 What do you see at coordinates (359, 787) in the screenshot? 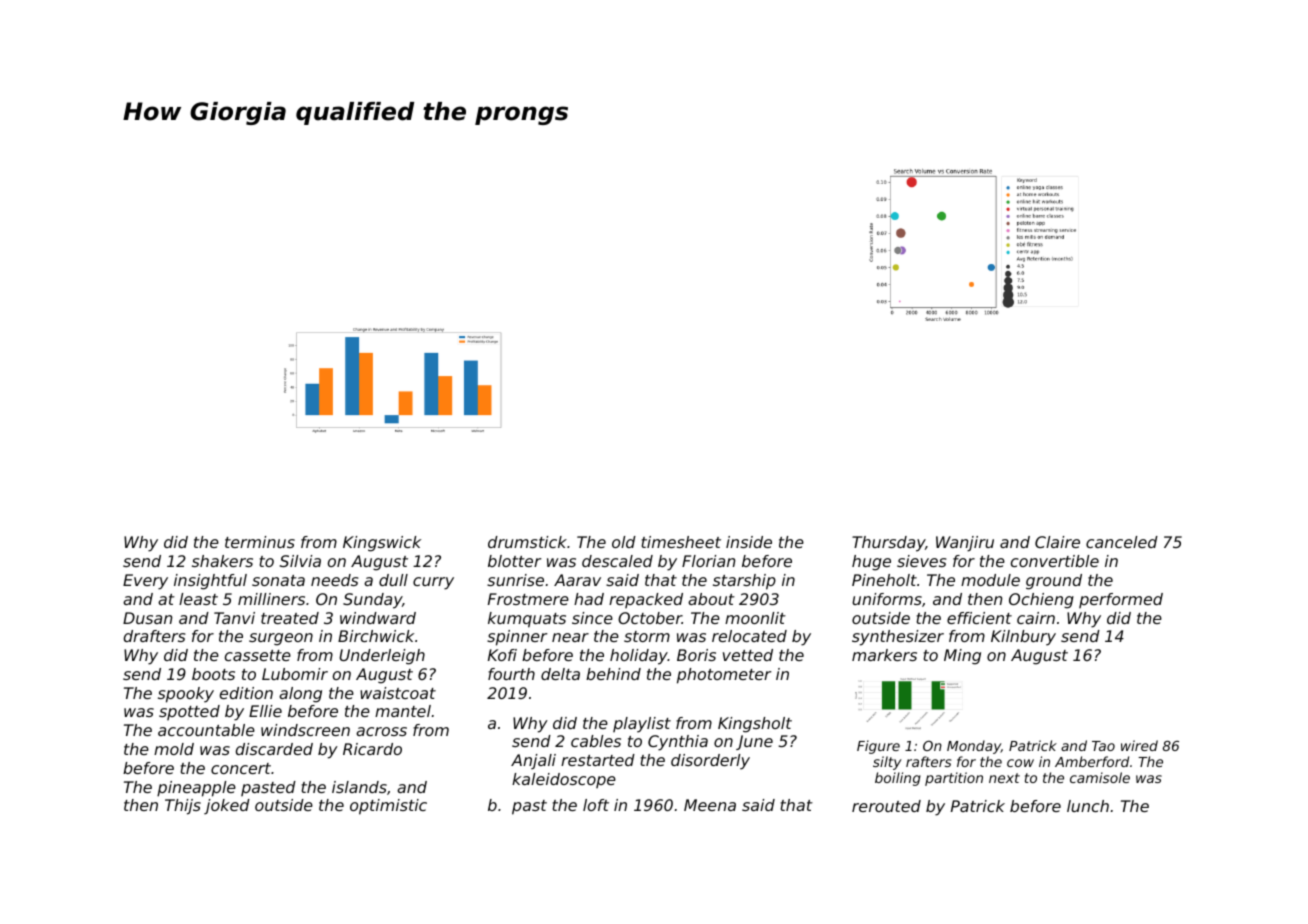
I see `islands` at bounding box center [359, 787].
